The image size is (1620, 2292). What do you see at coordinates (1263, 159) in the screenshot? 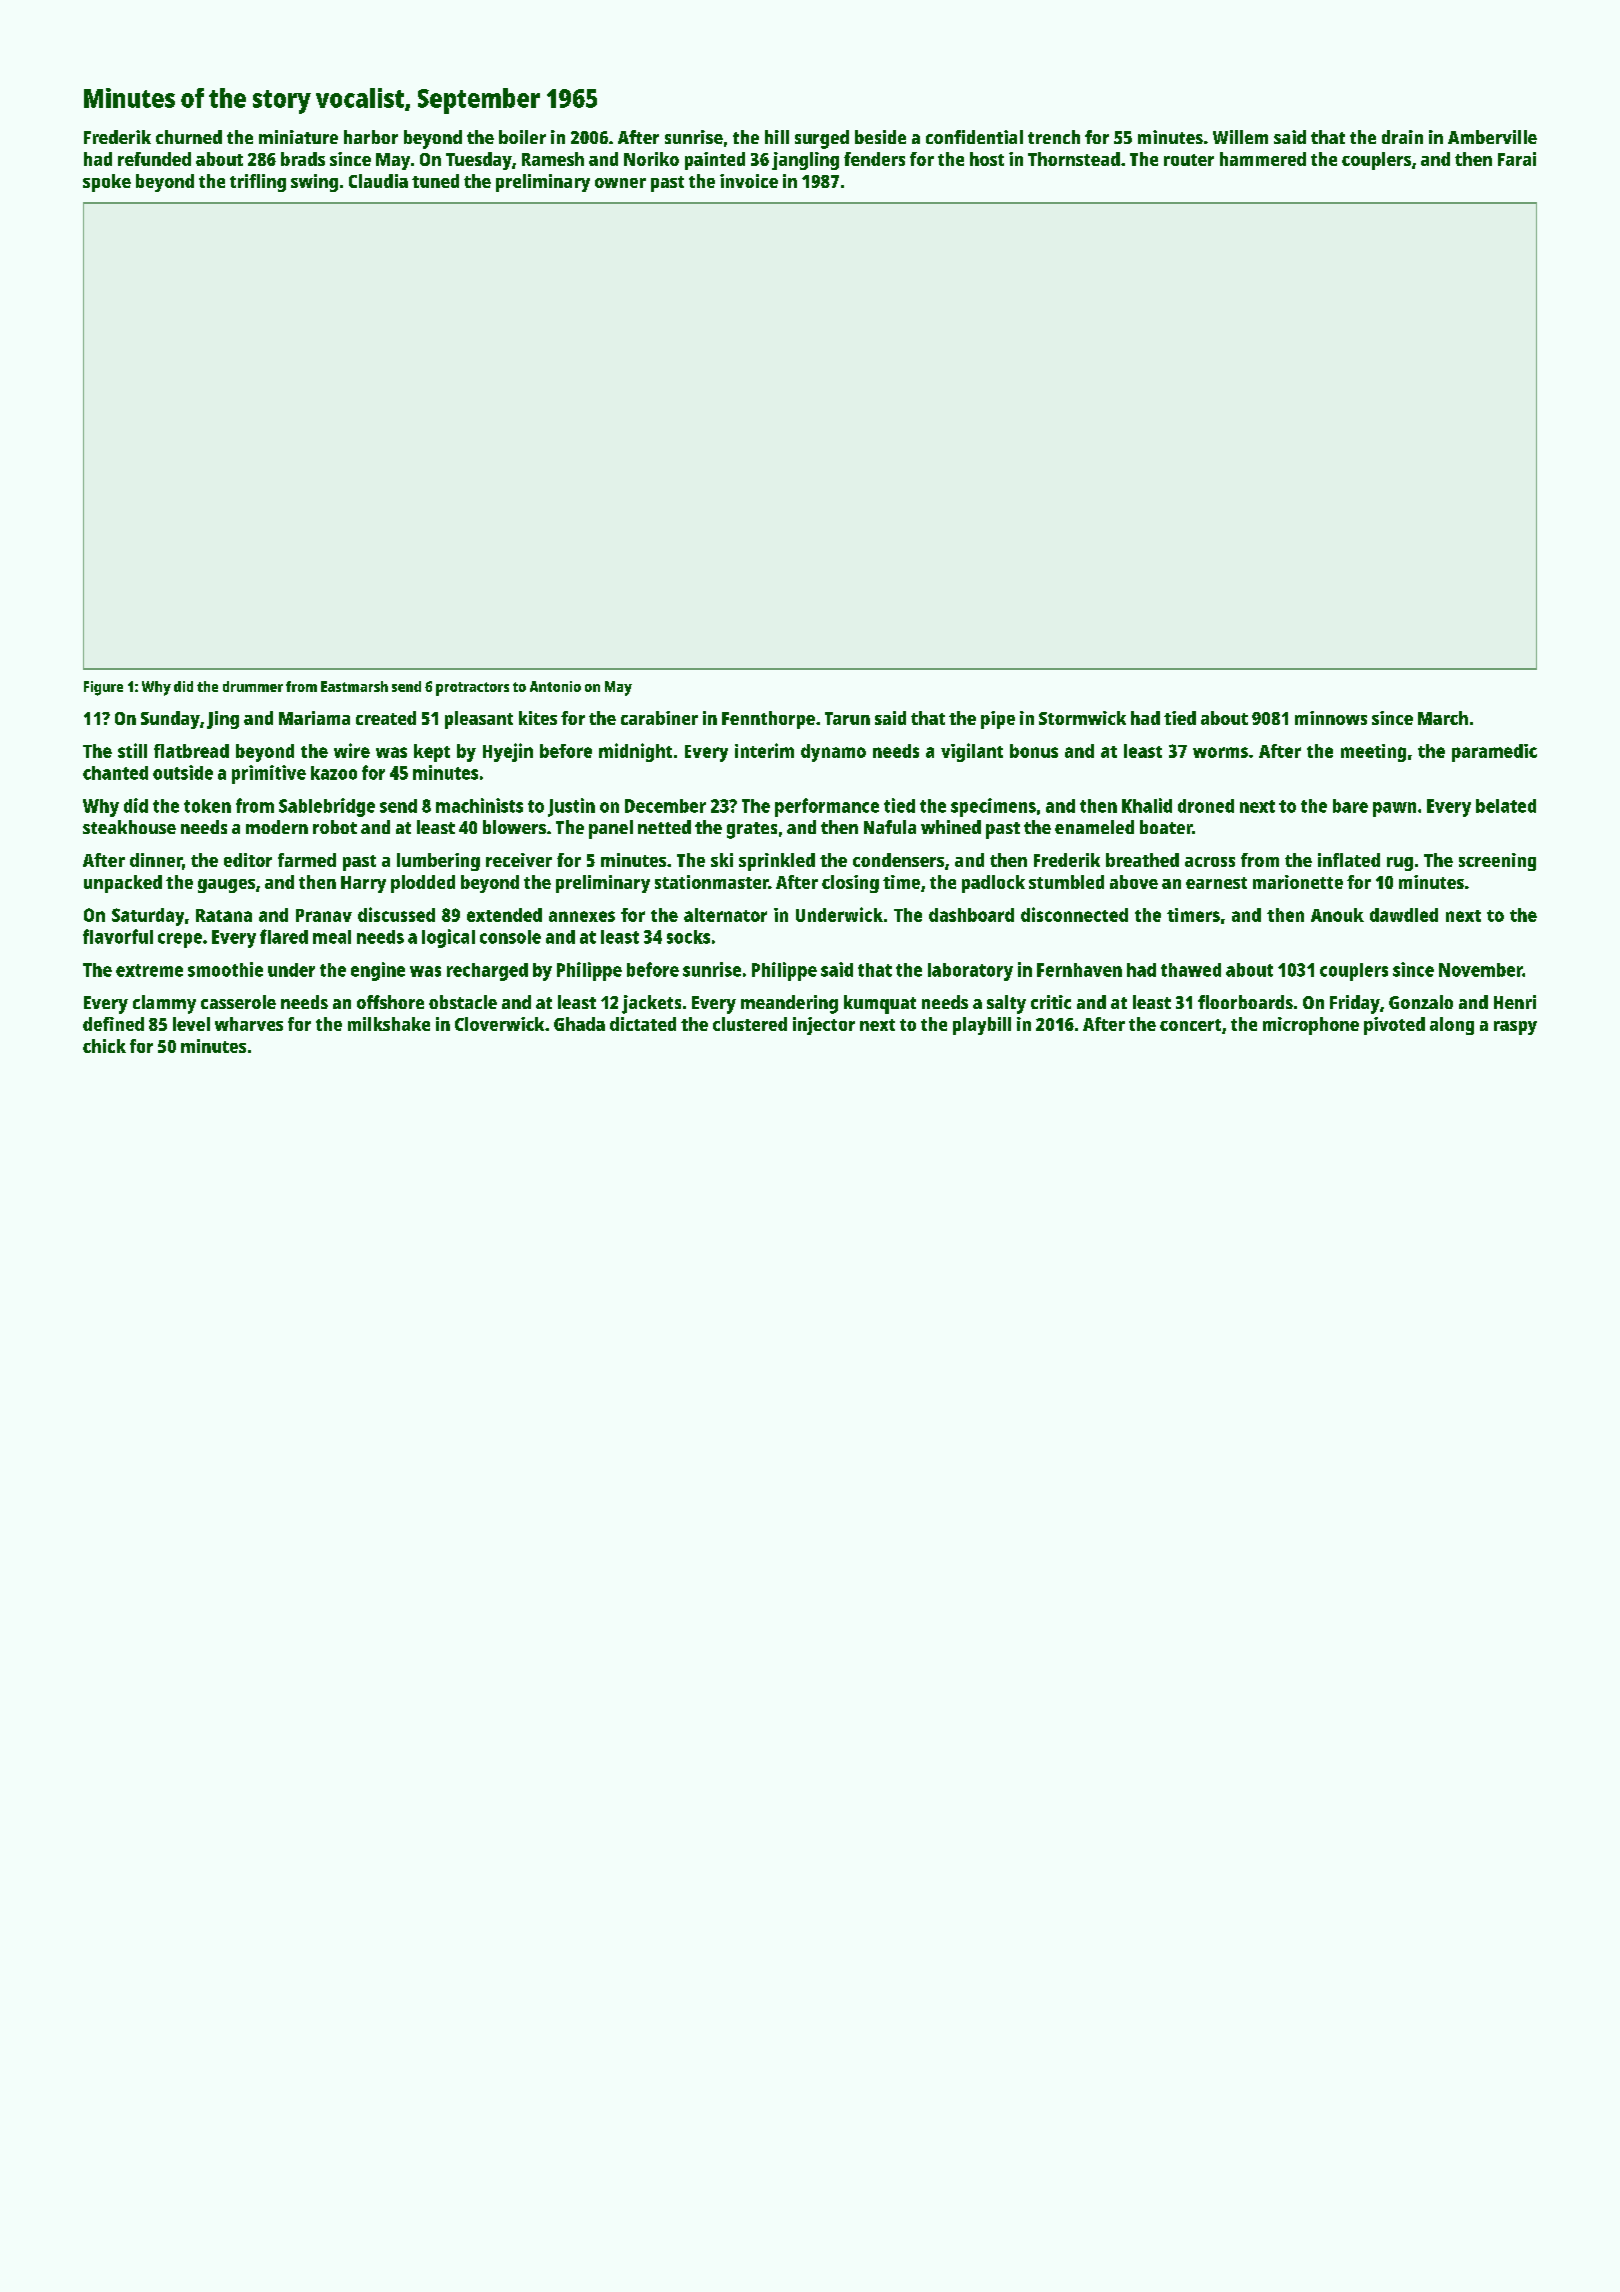
I see `hammered` at bounding box center [1263, 159].
